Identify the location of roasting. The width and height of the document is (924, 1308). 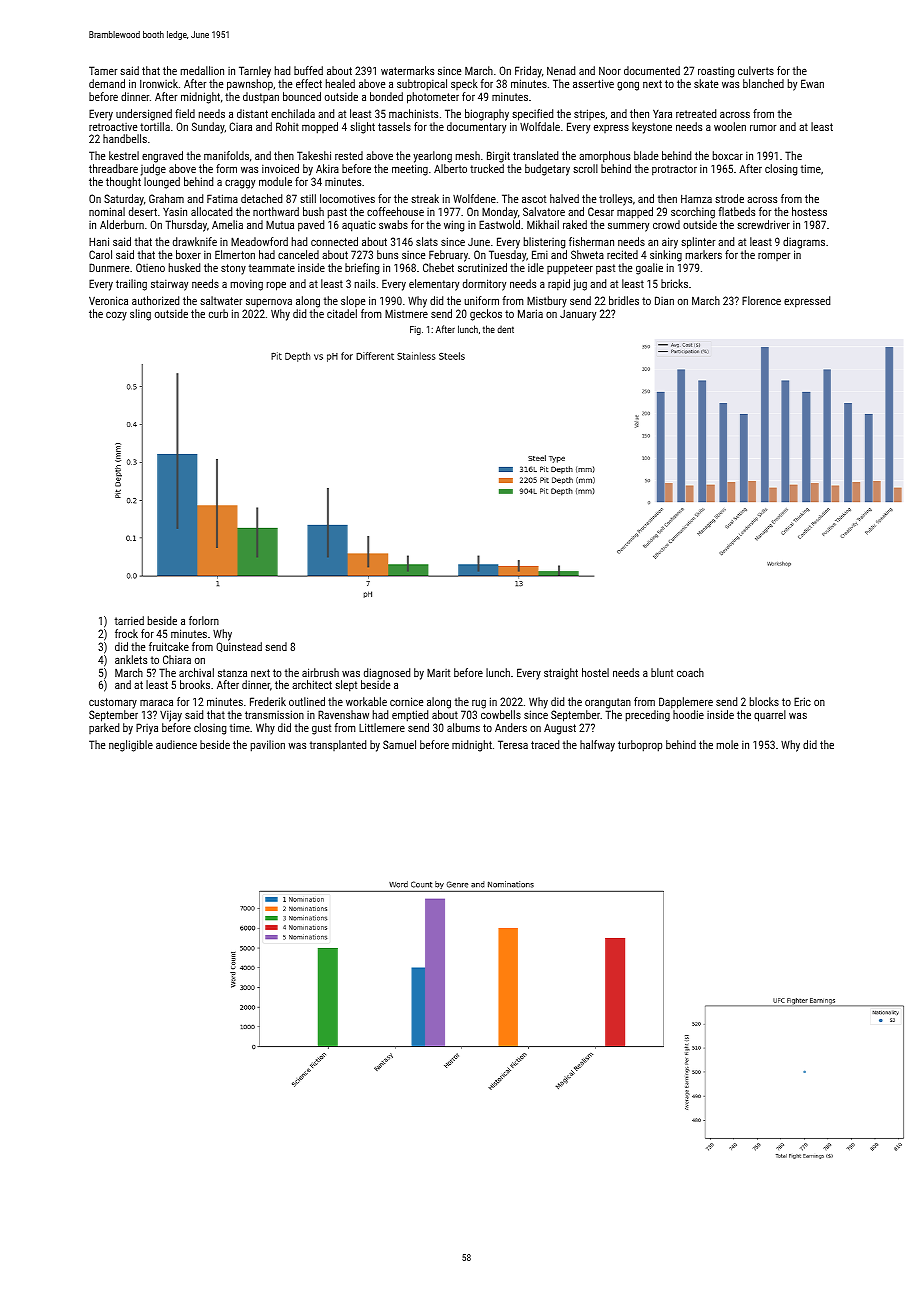
(716, 72).
